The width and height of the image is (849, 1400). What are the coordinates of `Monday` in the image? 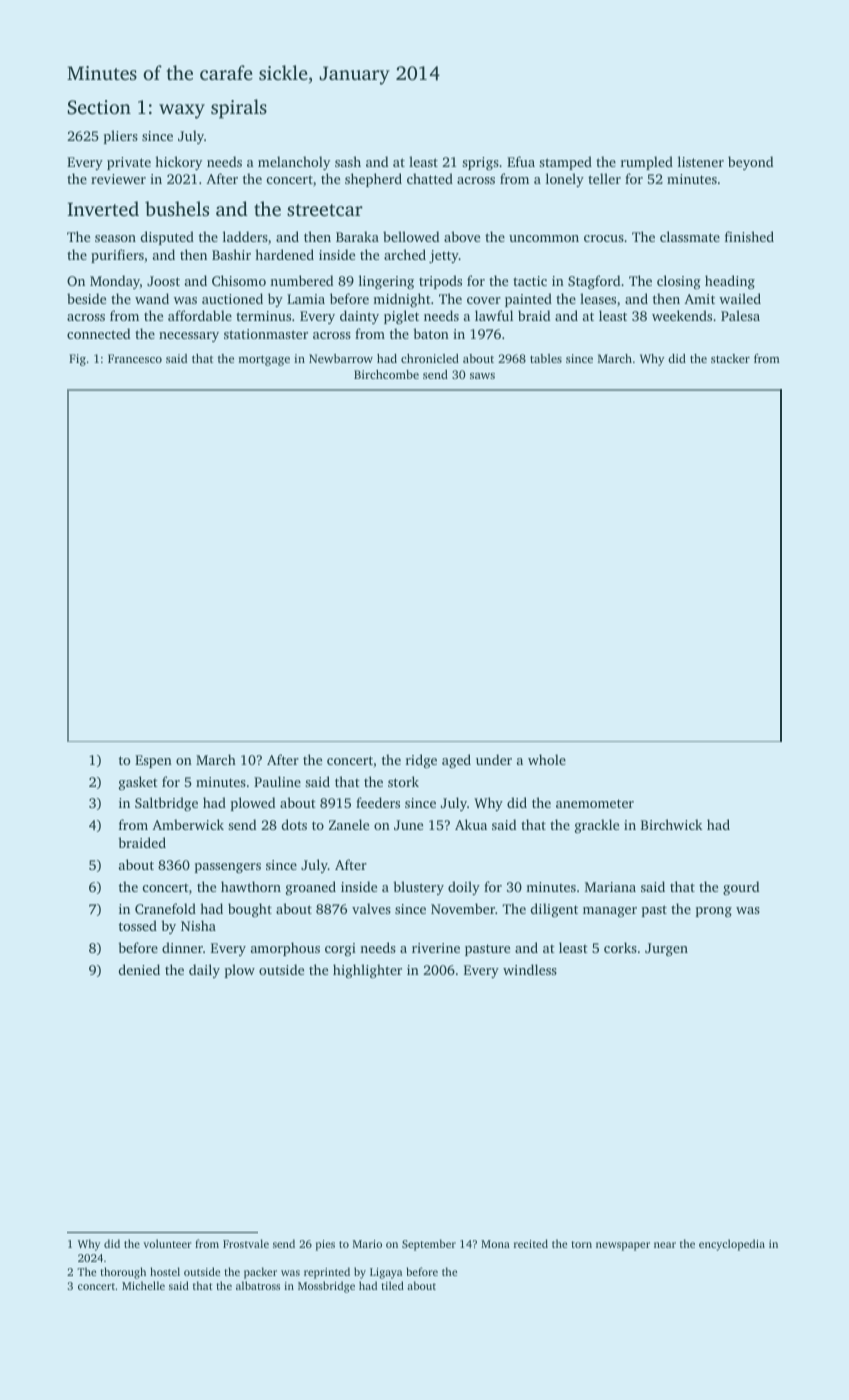 It's located at (115, 282).
